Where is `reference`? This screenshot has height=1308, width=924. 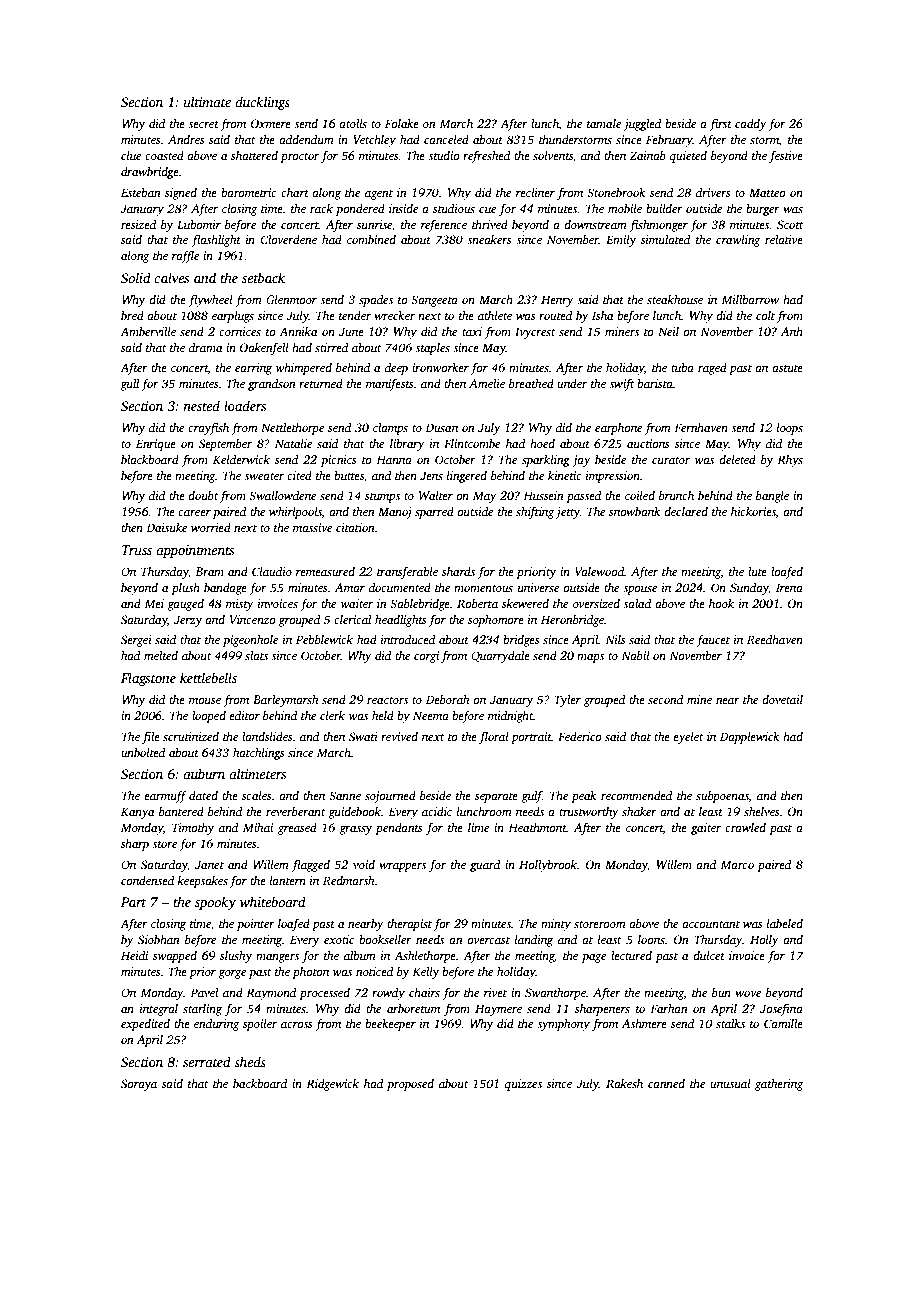 reference is located at coordinates (444, 225).
